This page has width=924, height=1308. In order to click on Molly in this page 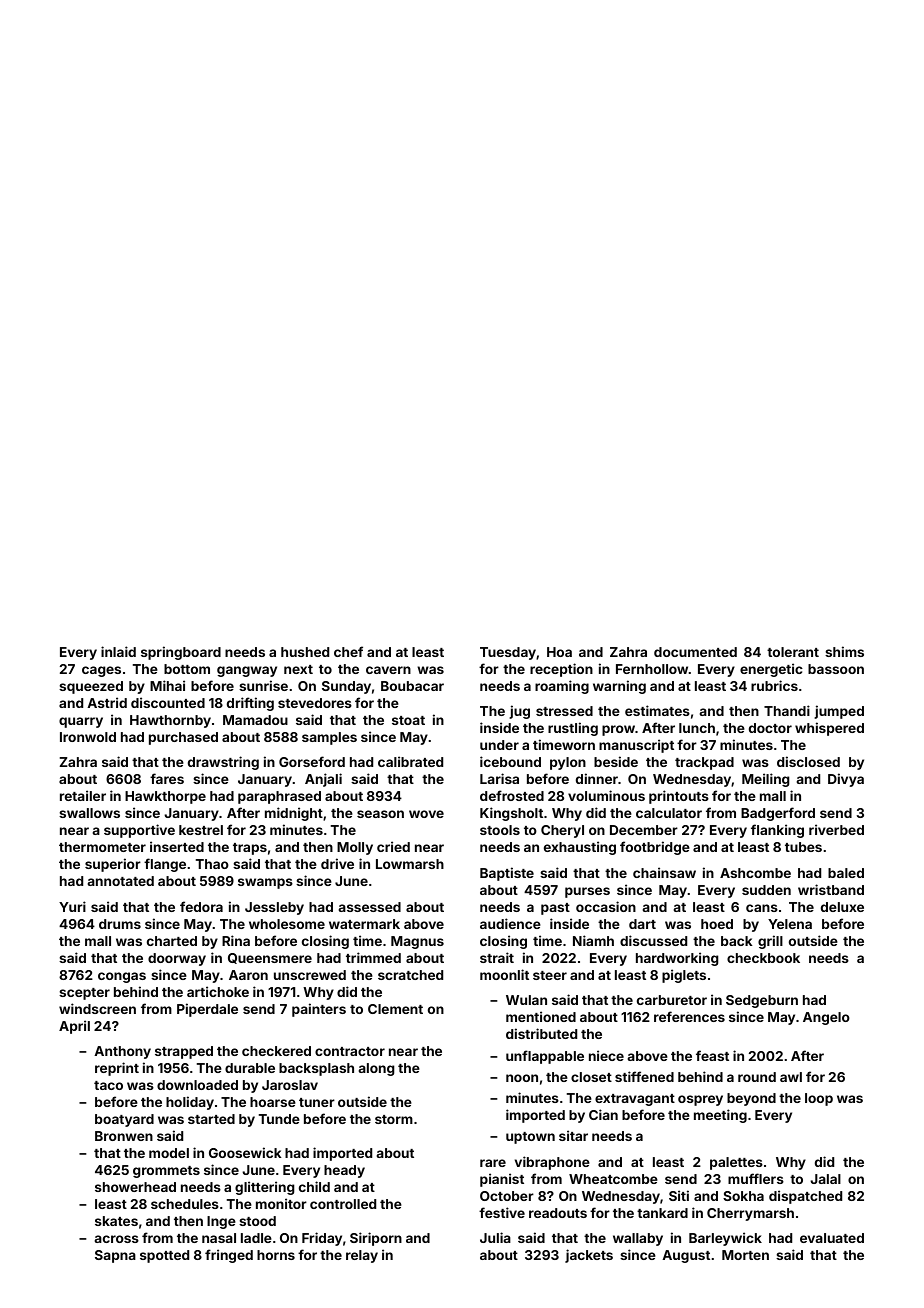, I will do `click(355, 848)`.
